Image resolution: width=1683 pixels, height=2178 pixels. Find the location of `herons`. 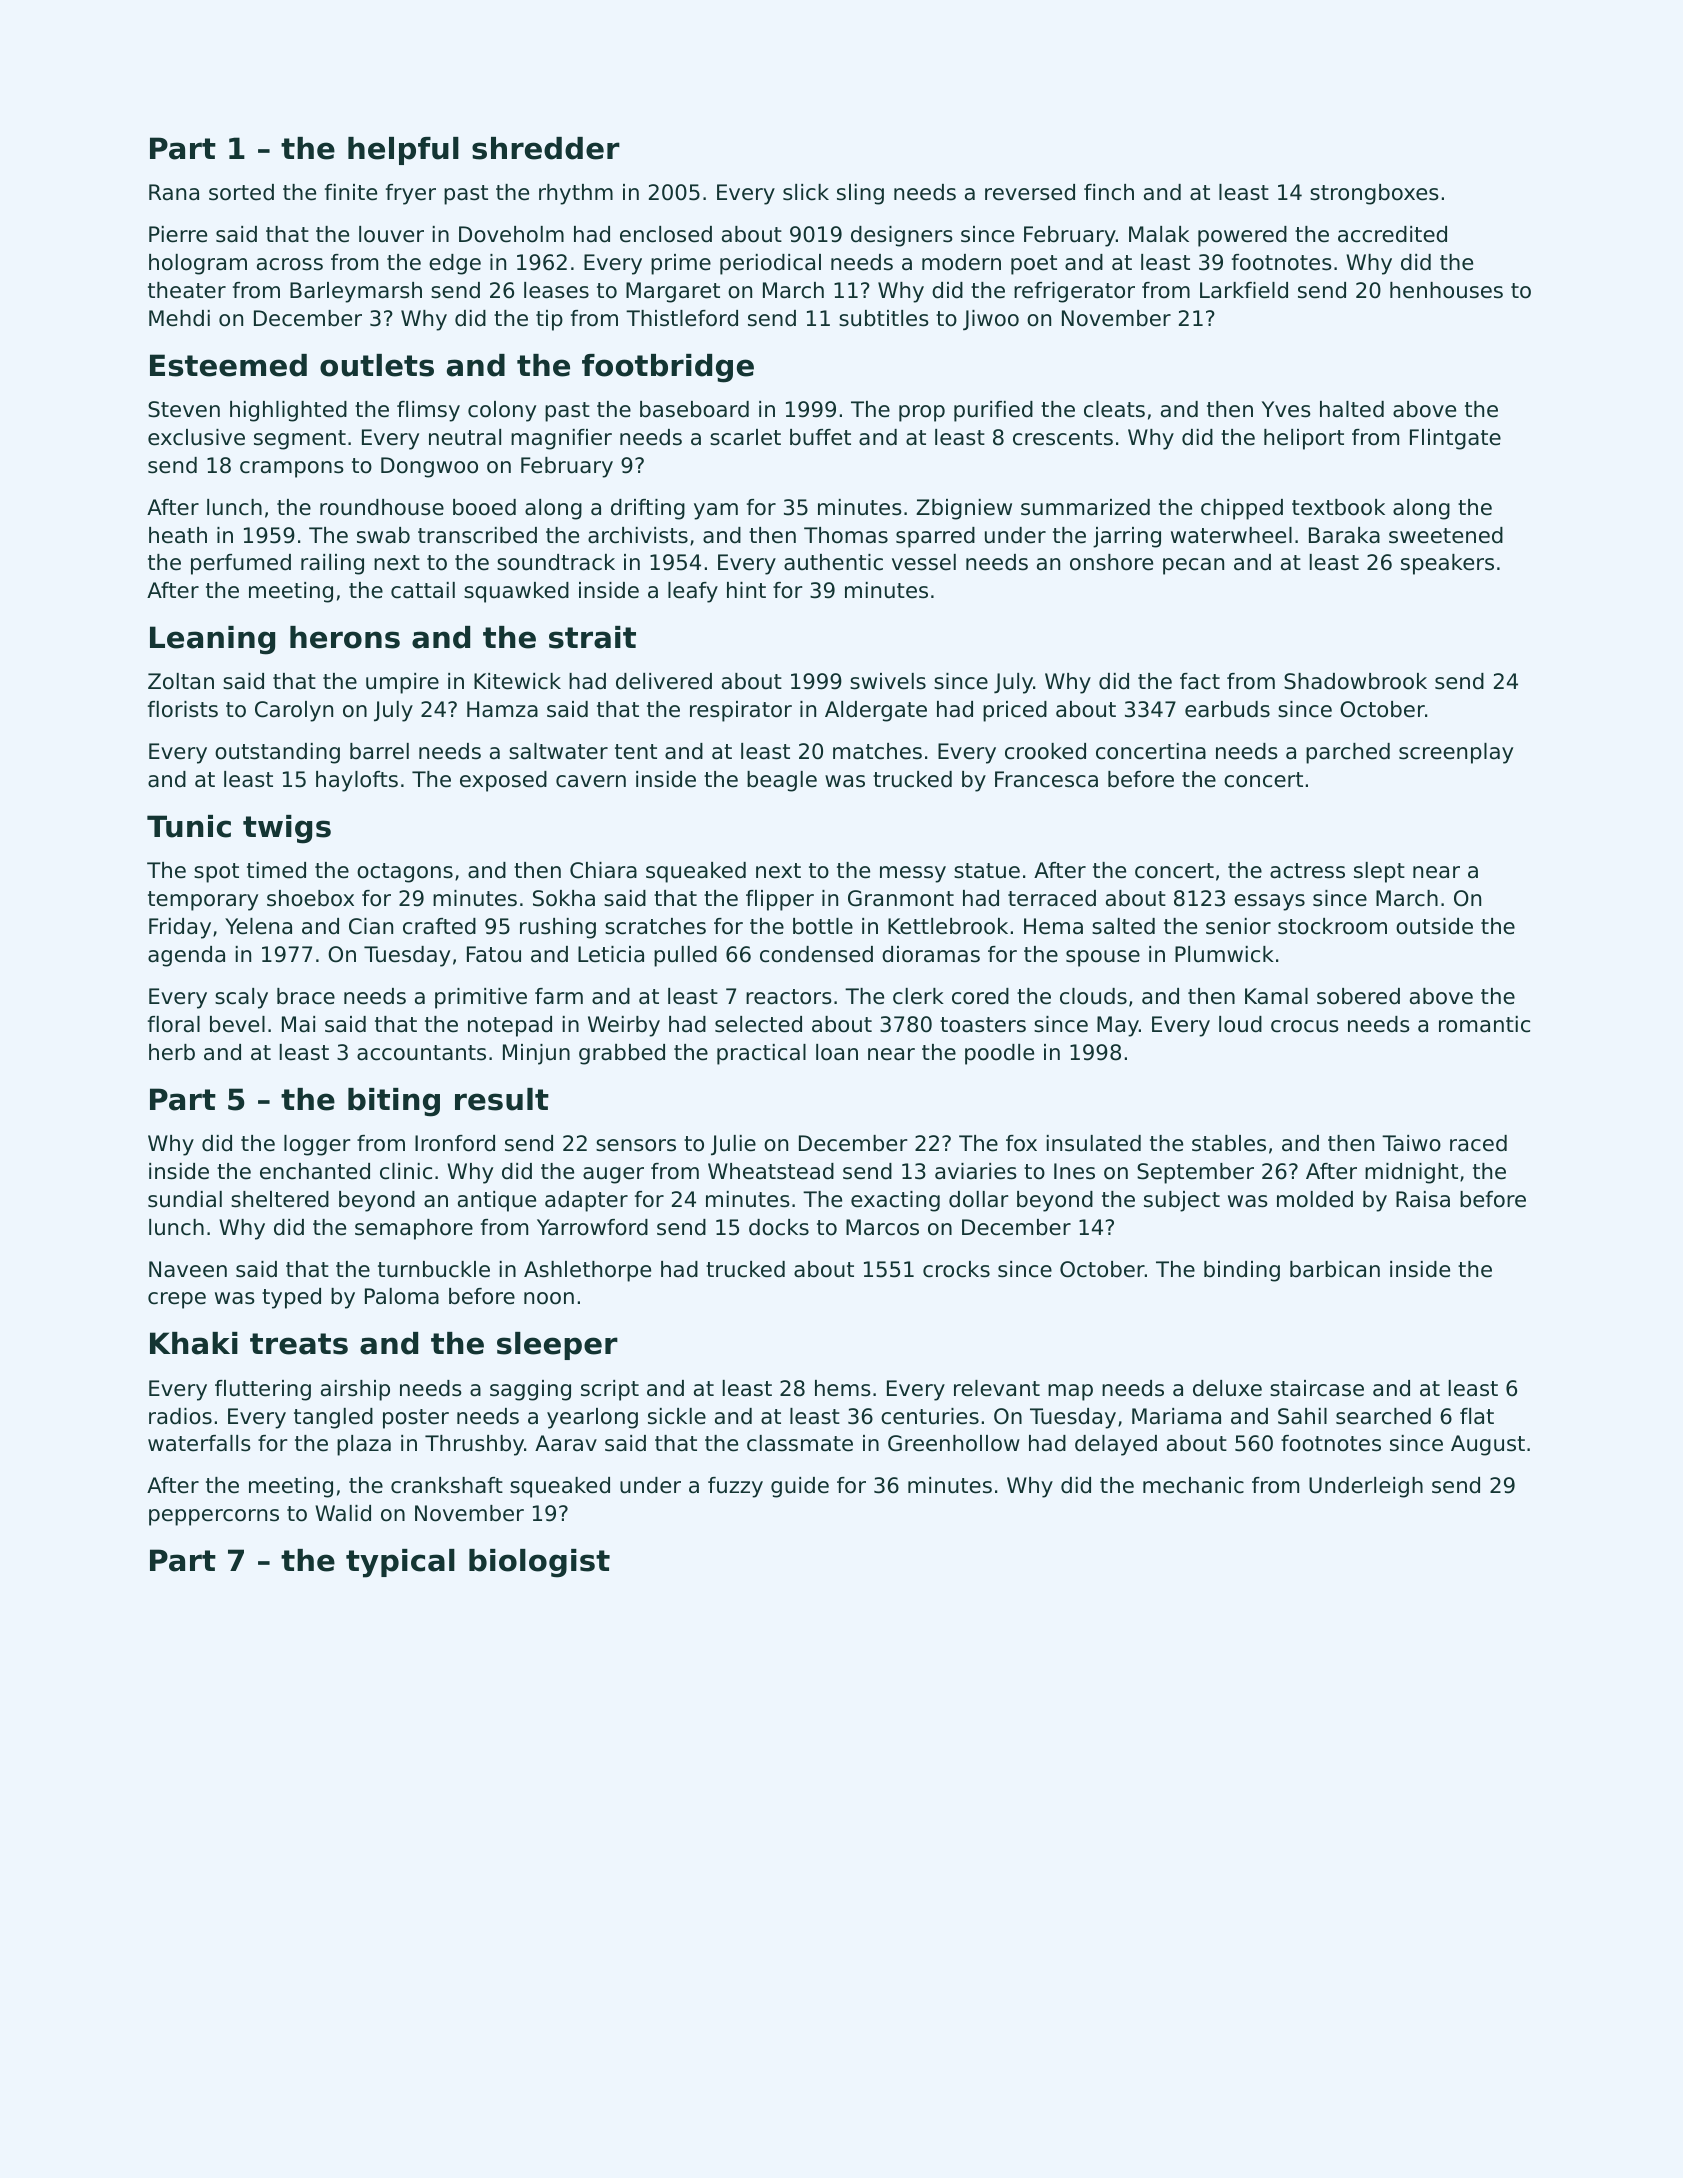

herons is located at coordinates (345, 637).
